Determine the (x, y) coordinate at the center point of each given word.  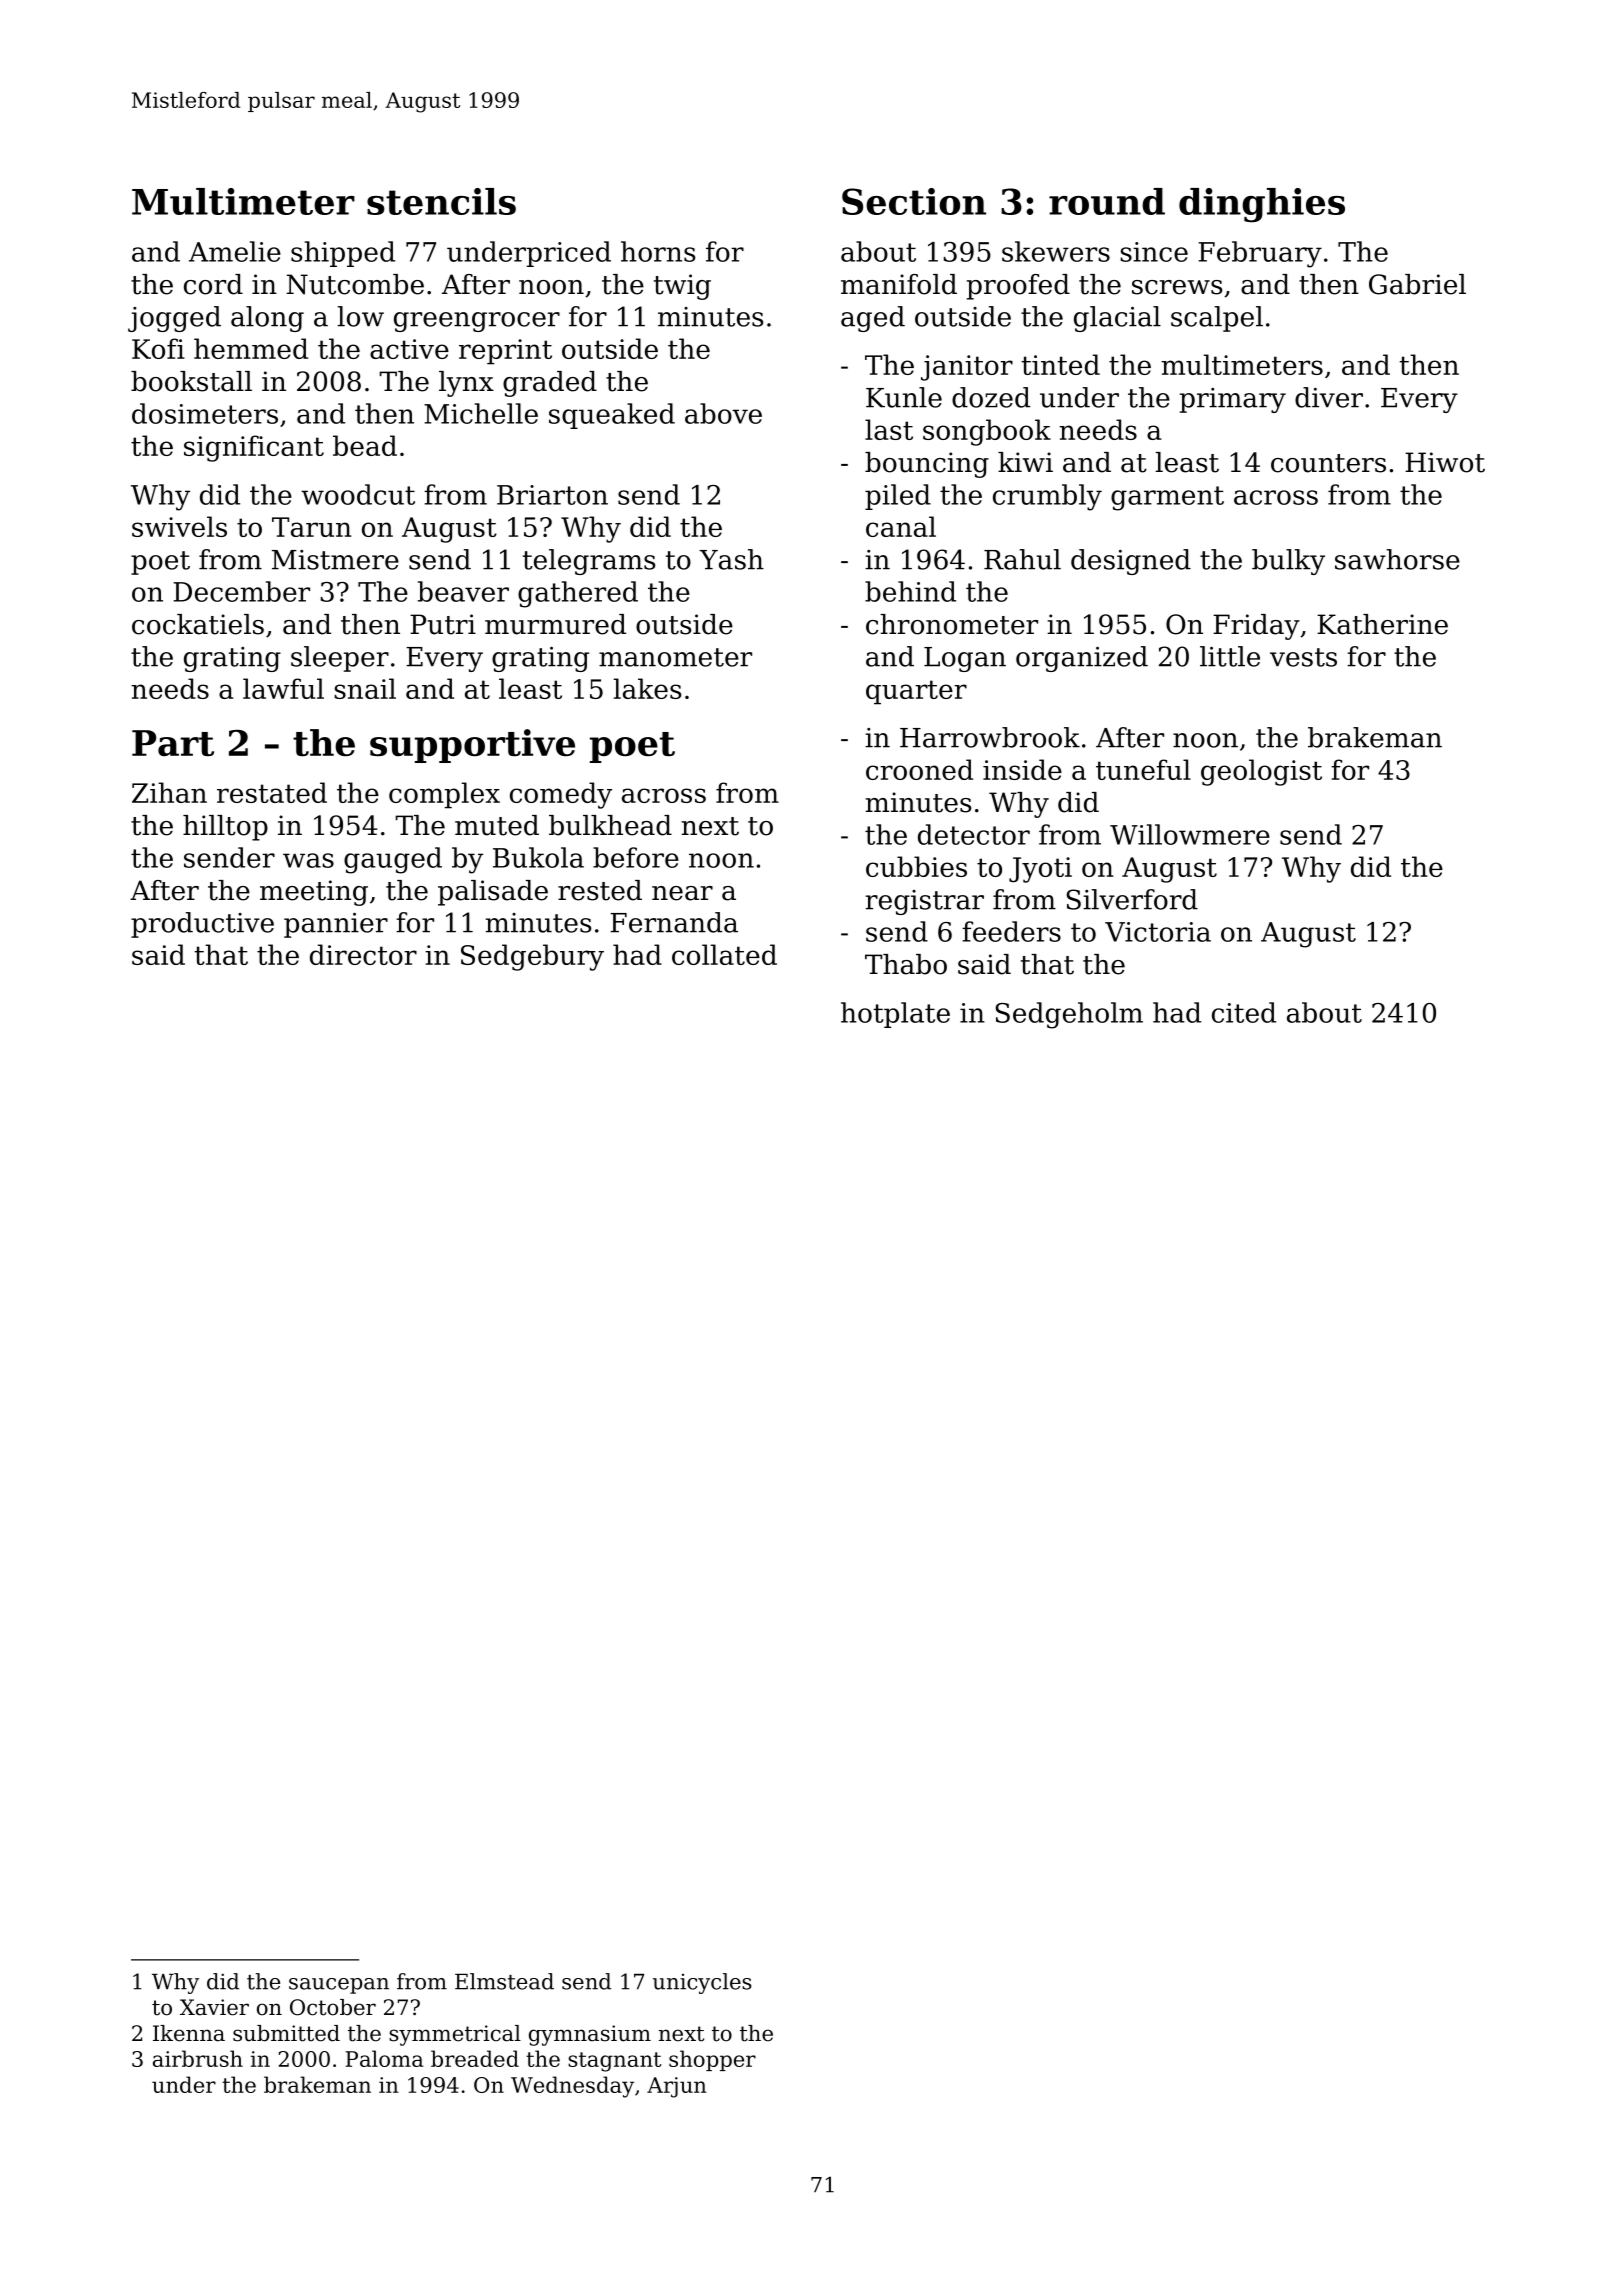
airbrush (198, 2058)
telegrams (589, 562)
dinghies (1262, 205)
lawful (283, 688)
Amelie (235, 251)
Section (914, 201)
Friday (1256, 627)
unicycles (702, 1983)
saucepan (339, 1986)
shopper (712, 2060)
